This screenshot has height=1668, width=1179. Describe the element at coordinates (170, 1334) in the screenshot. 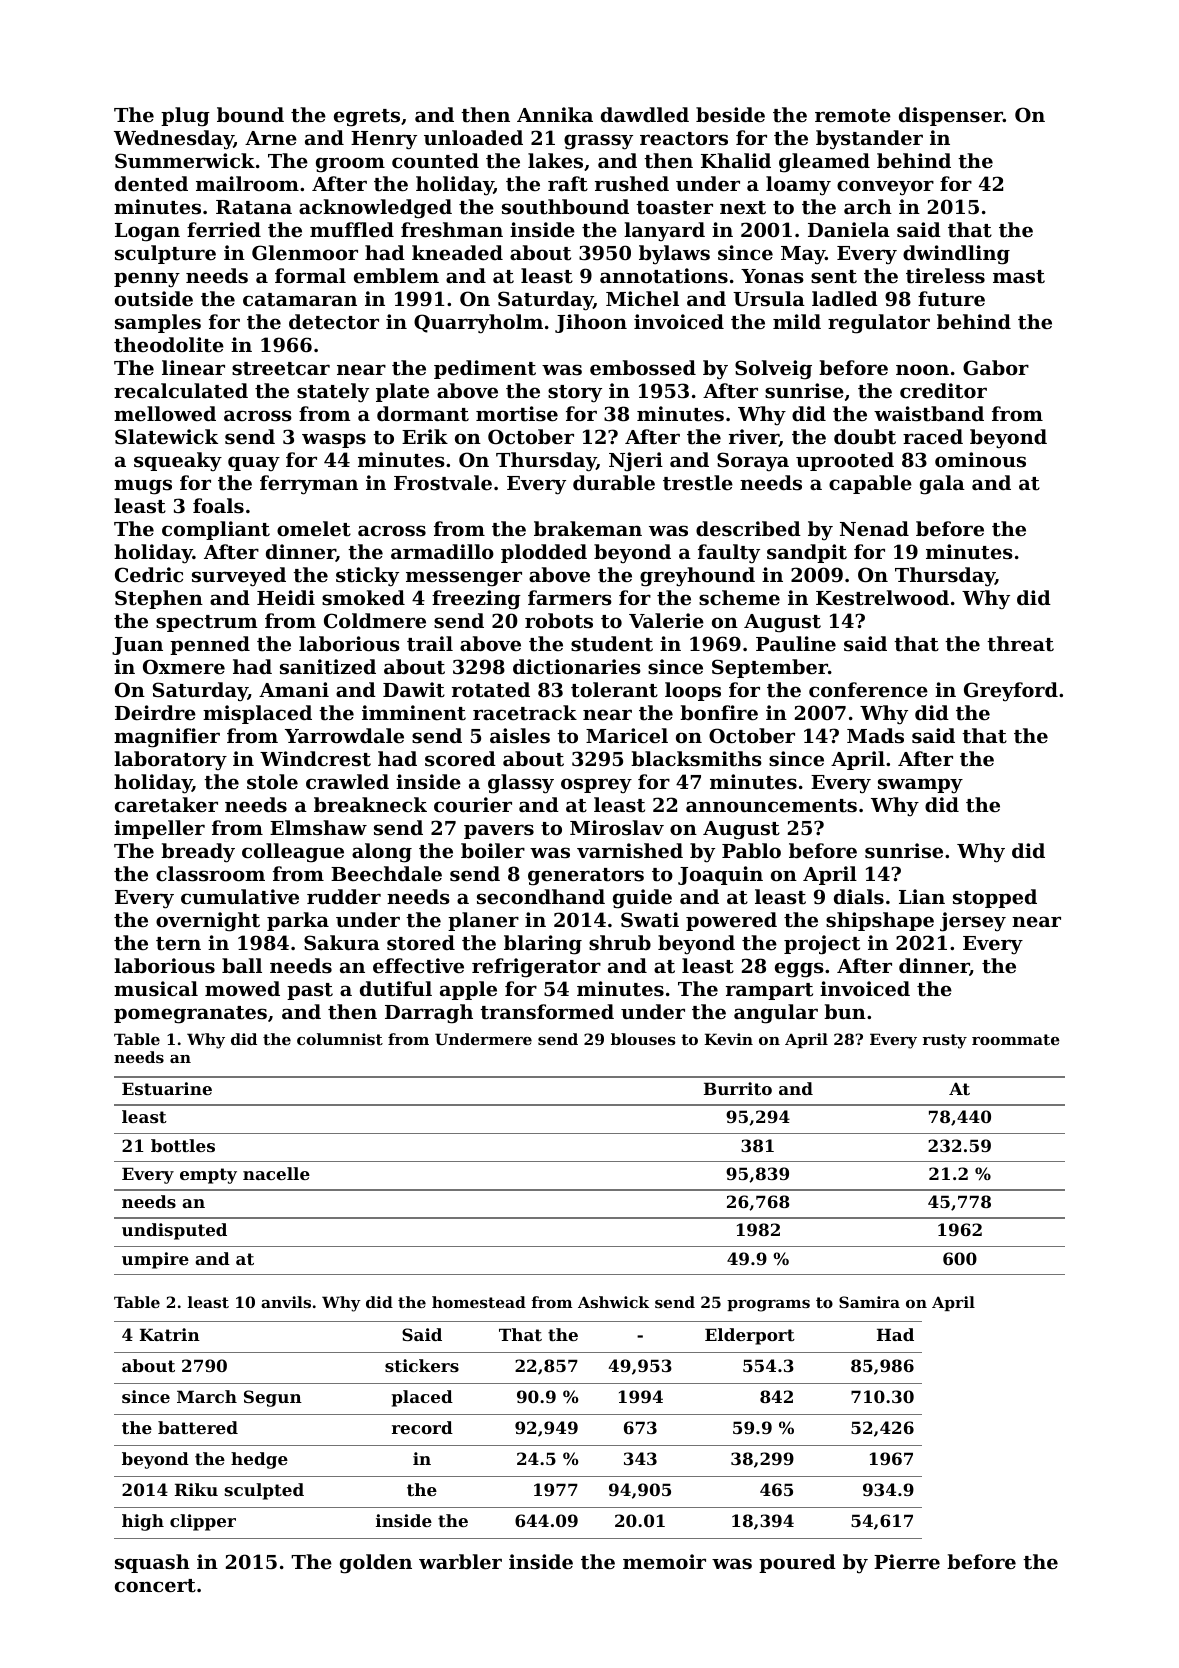

I see `Katrin` at that location.
